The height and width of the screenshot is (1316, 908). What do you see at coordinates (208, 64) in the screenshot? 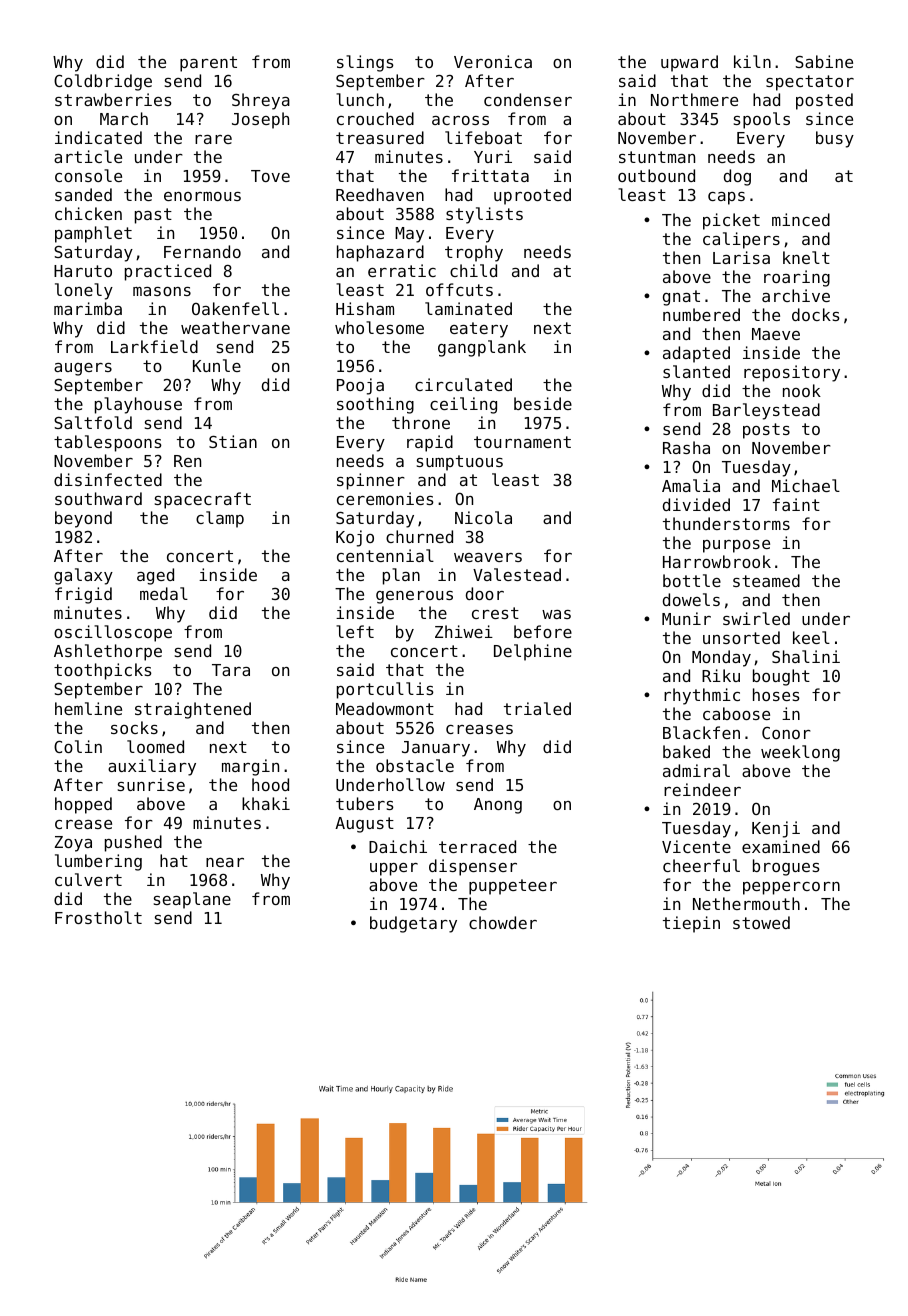
I see `parent` at bounding box center [208, 64].
